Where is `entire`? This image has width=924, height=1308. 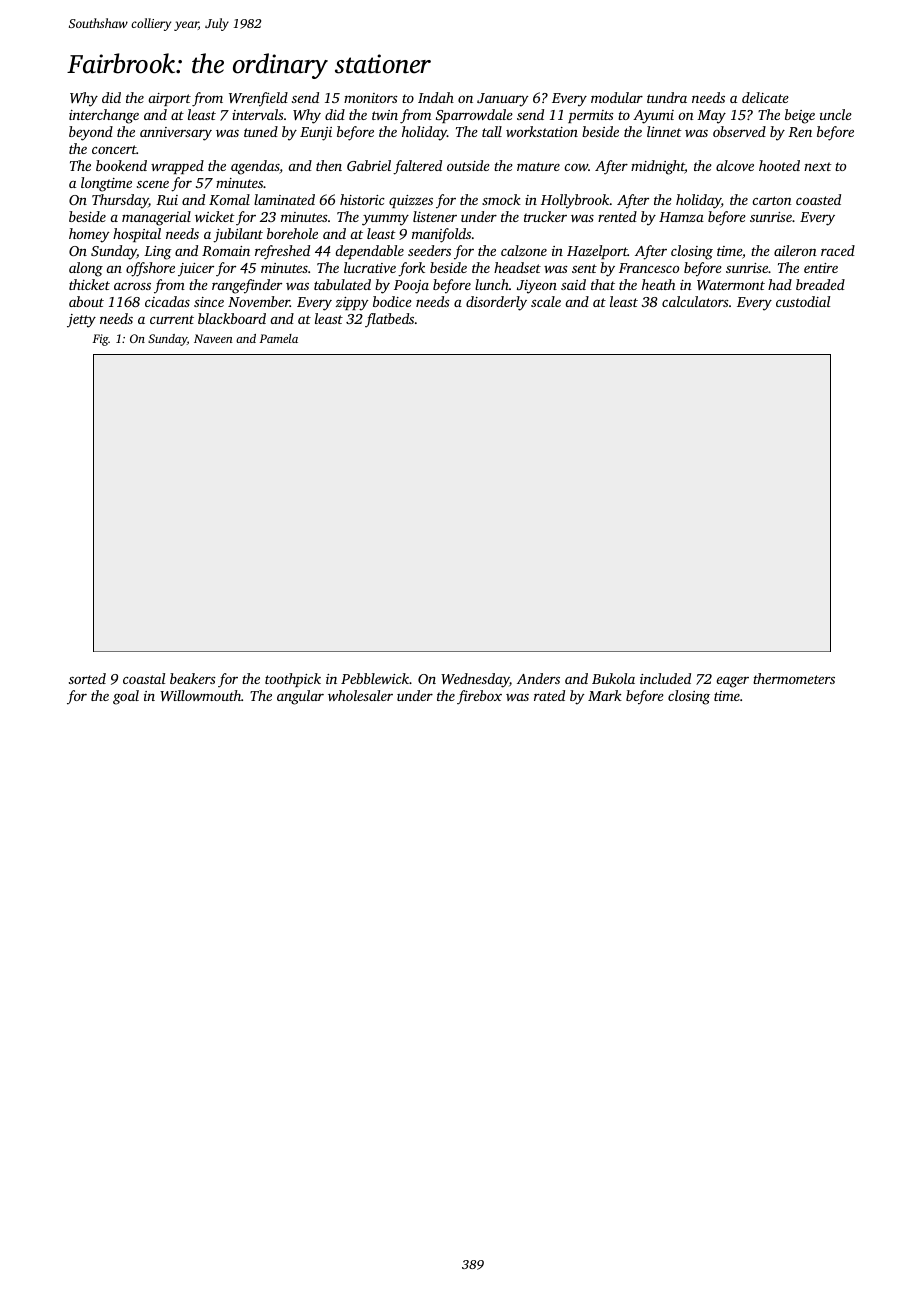 entire is located at coordinates (821, 268).
